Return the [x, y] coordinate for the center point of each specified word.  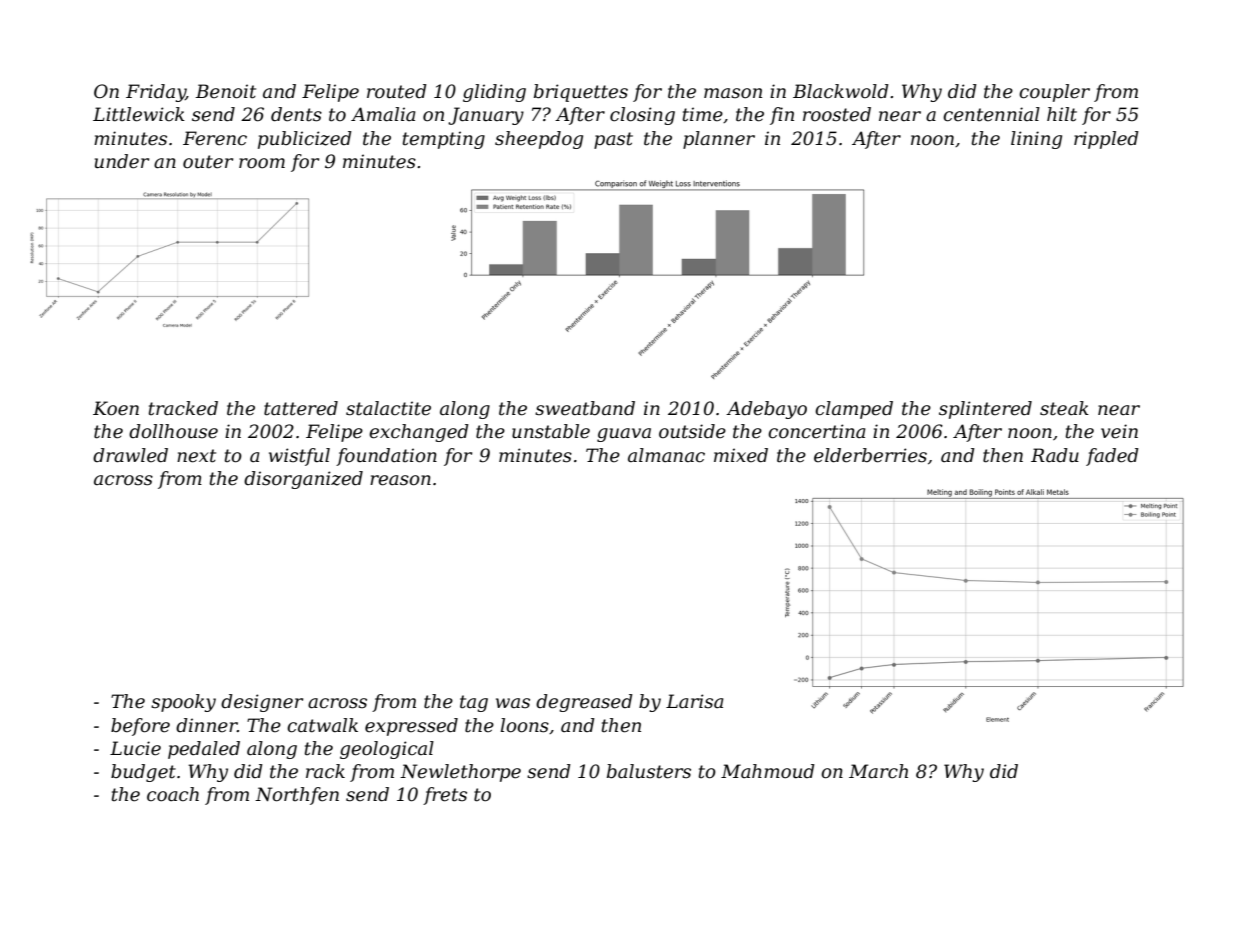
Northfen [297, 796]
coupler [1054, 93]
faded [1112, 457]
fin [782, 116]
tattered [301, 408]
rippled [1106, 140]
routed [397, 91]
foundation [386, 457]
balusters [649, 771]
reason [400, 480]
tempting [444, 140]
